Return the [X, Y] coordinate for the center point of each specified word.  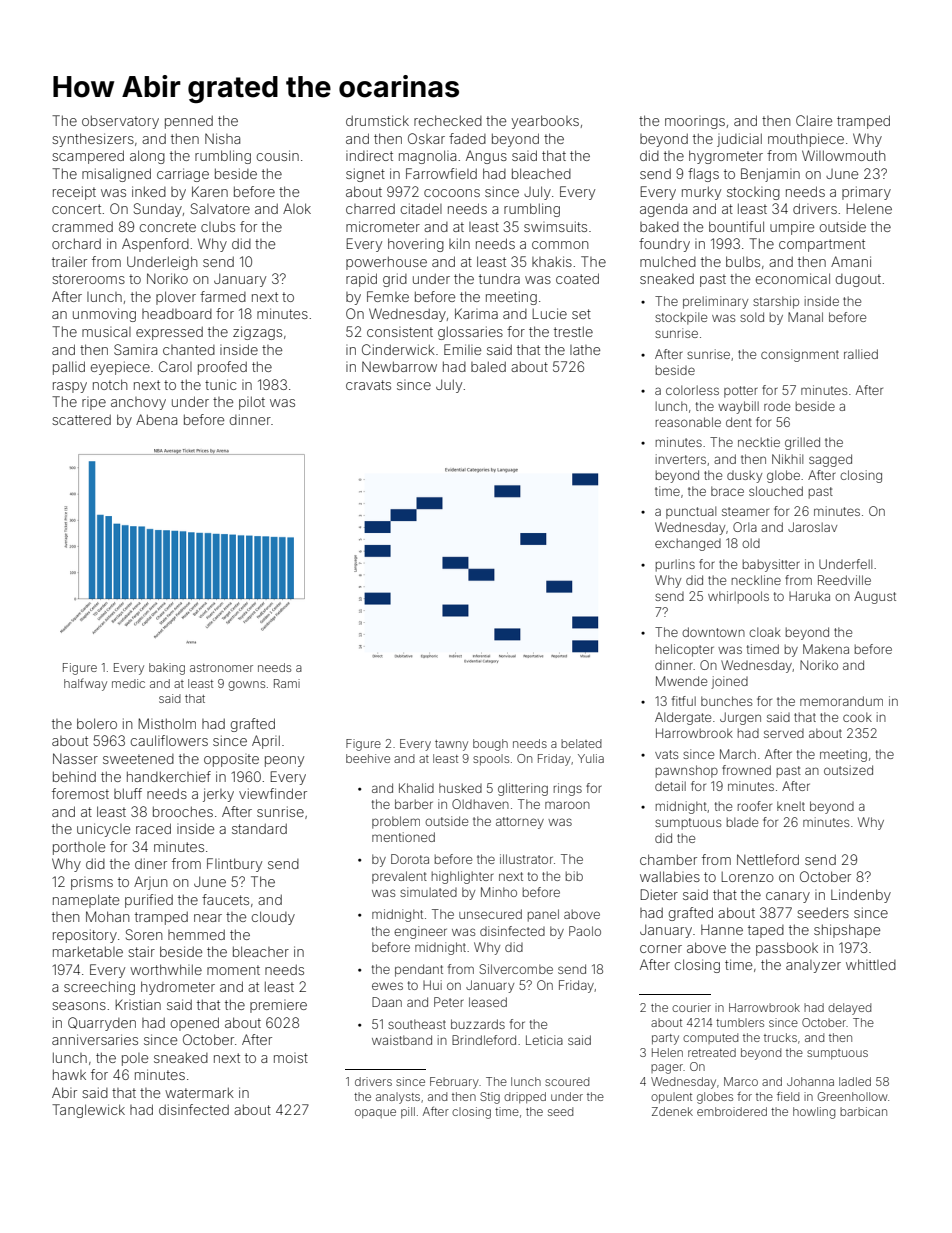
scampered [88, 157]
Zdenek [672, 1111]
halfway [85, 684]
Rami [287, 683]
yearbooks [545, 122]
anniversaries [95, 1039]
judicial [739, 140]
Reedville [844, 580]
